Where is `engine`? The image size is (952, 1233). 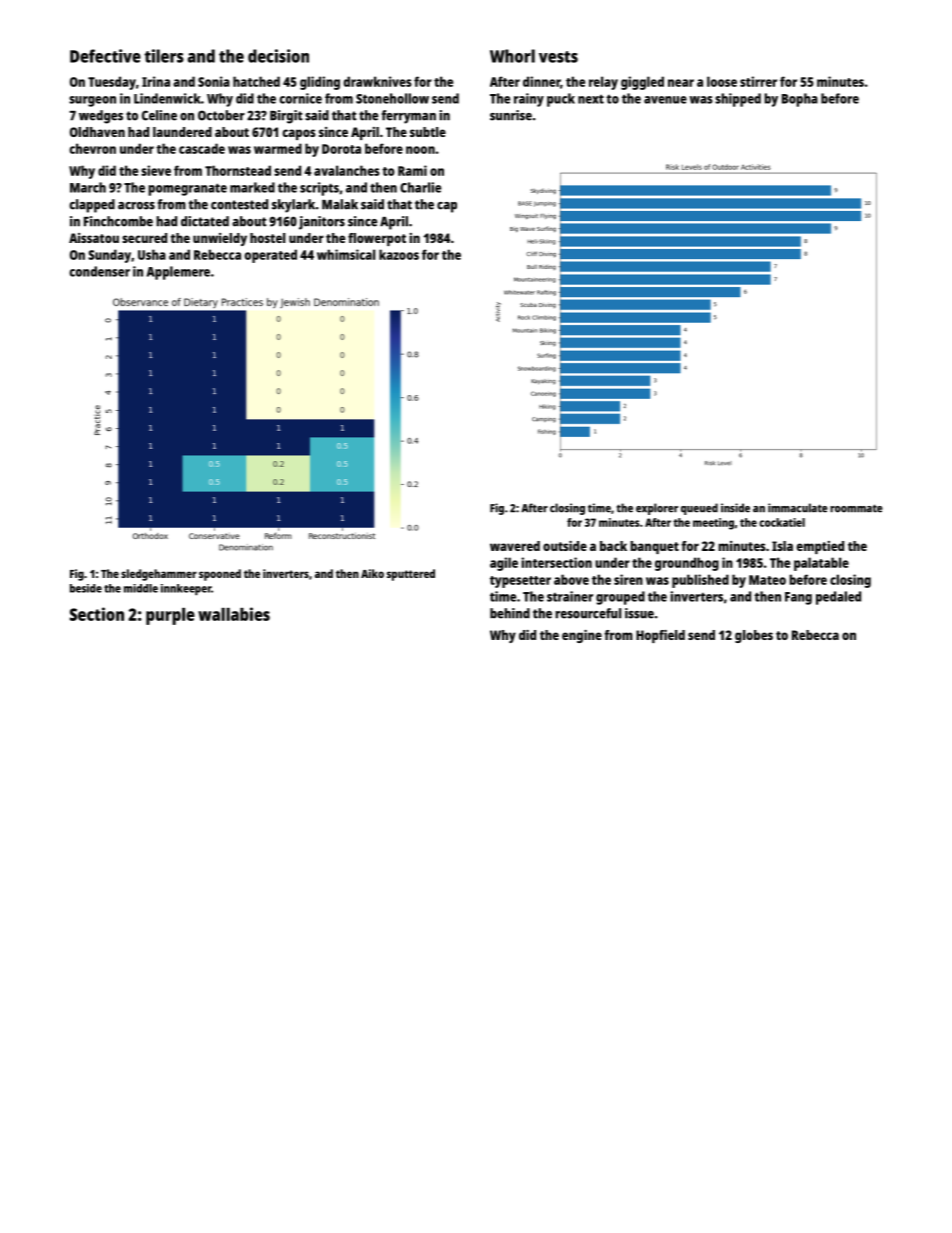 engine is located at coordinates (582, 636).
